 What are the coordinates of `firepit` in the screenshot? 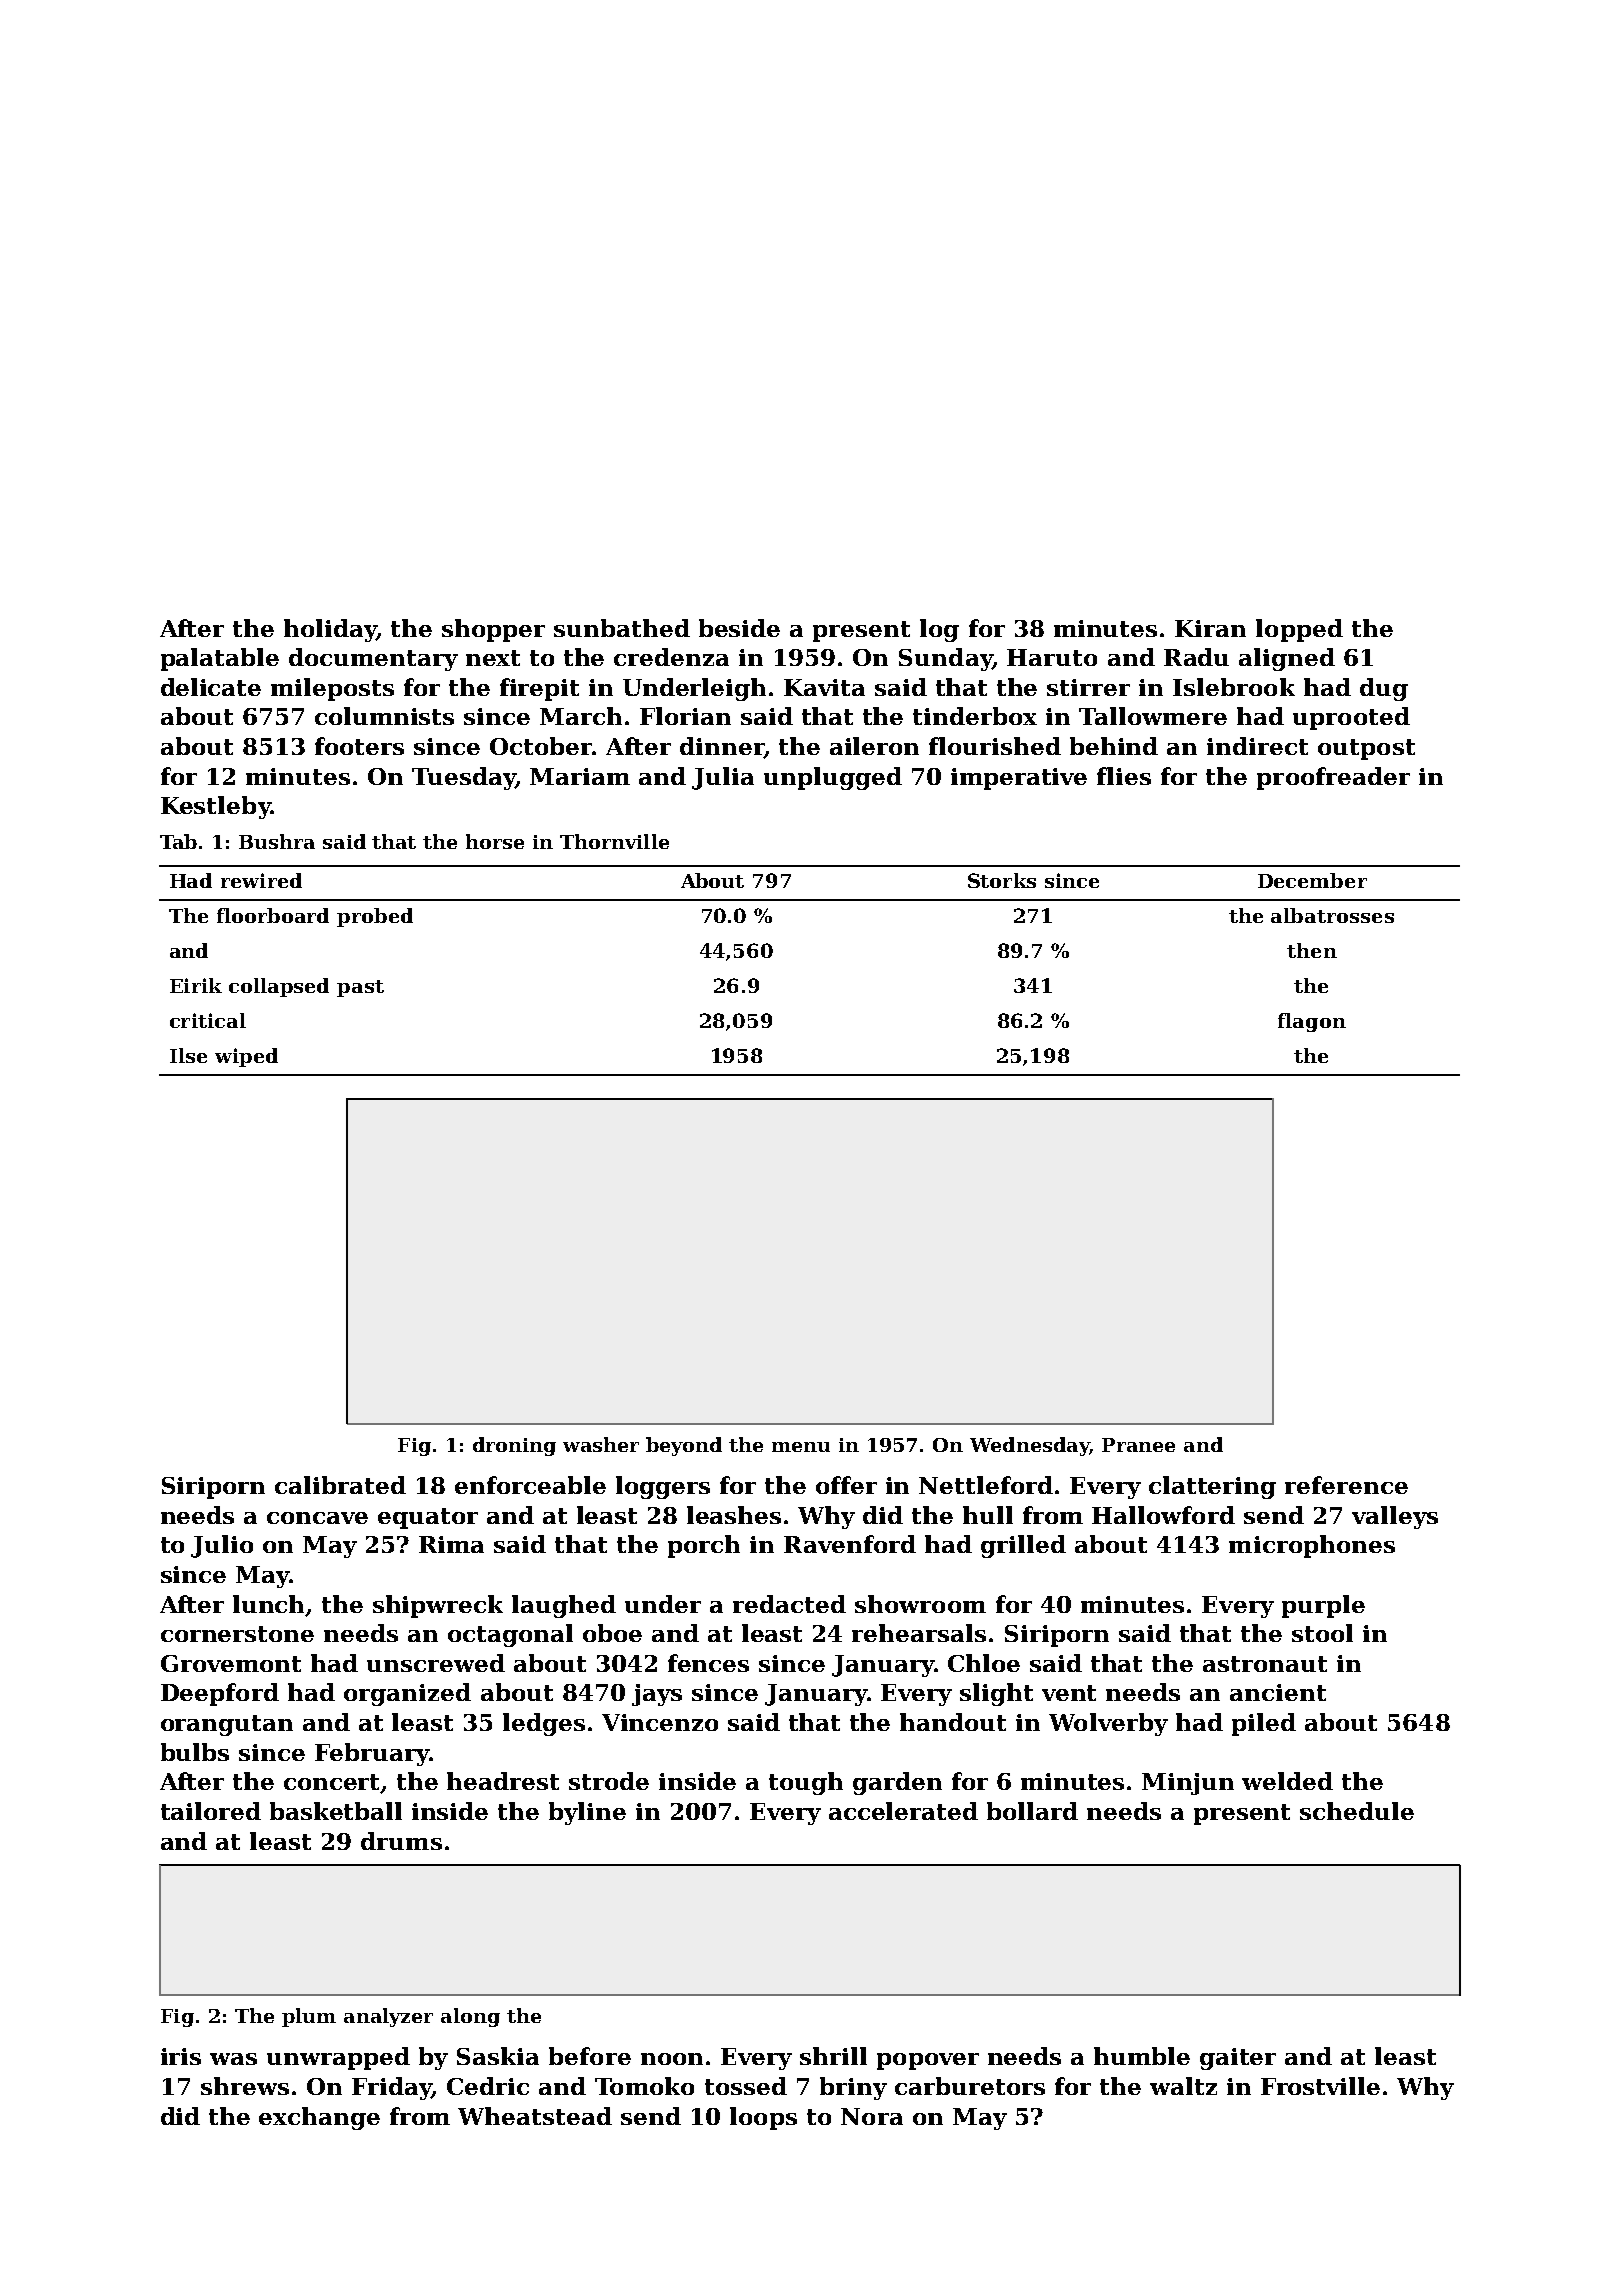 It's located at (539, 689).
